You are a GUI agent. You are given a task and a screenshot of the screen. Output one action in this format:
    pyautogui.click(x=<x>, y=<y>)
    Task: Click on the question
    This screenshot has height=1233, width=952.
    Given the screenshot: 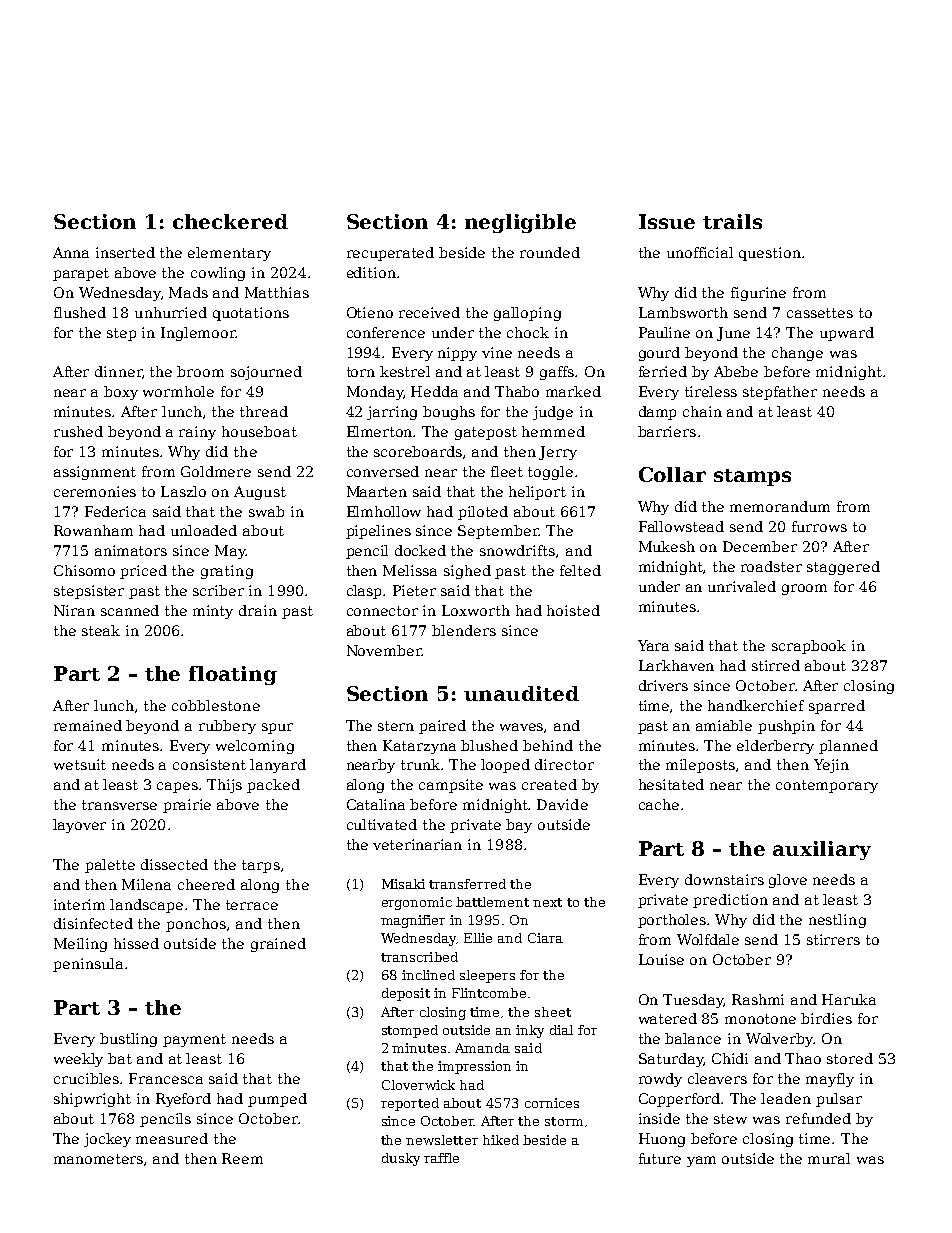 What is the action you would take?
    pyautogui.click(x=770, y=254)
